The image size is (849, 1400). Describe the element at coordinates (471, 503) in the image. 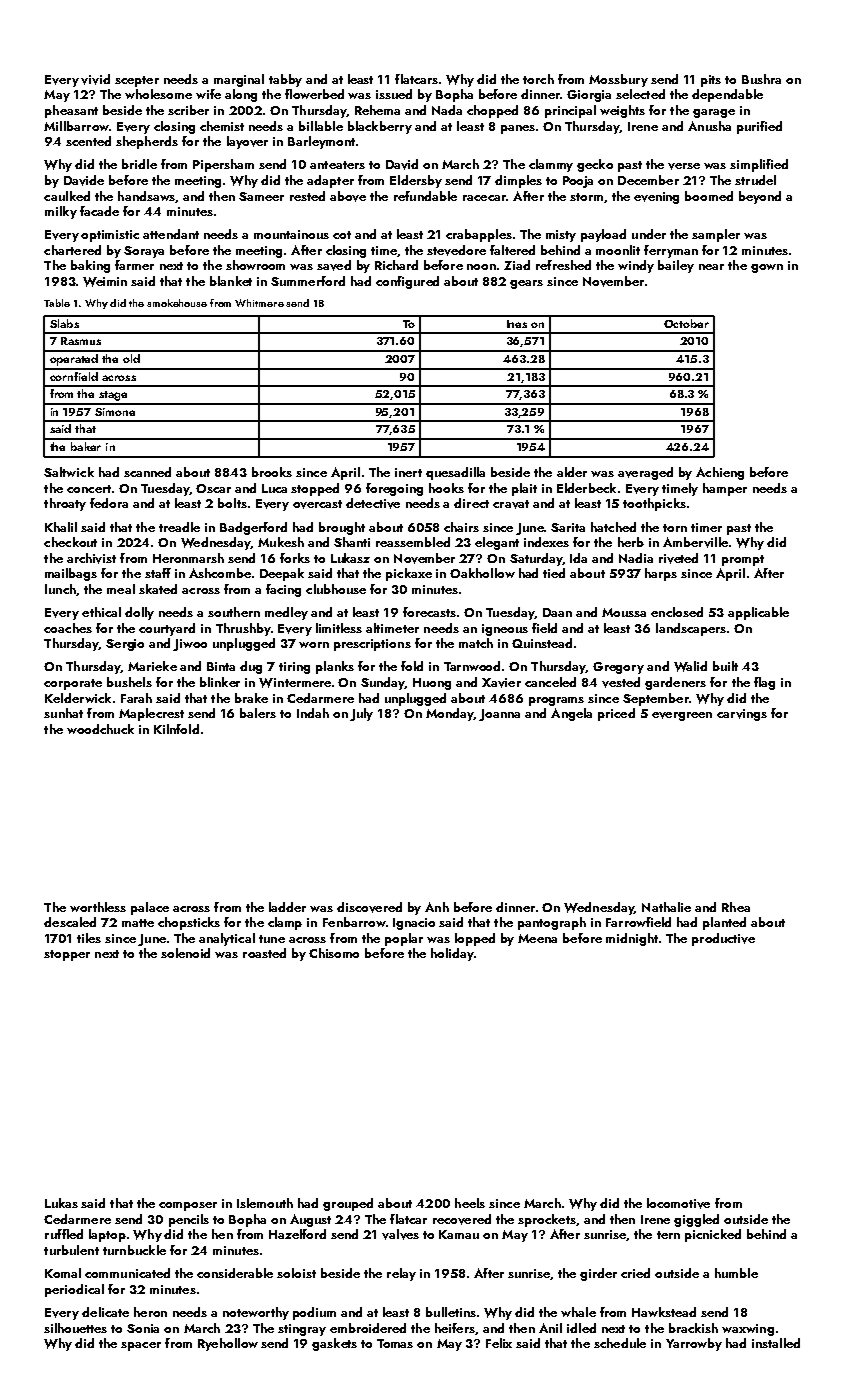

I see `direct` at that location.
